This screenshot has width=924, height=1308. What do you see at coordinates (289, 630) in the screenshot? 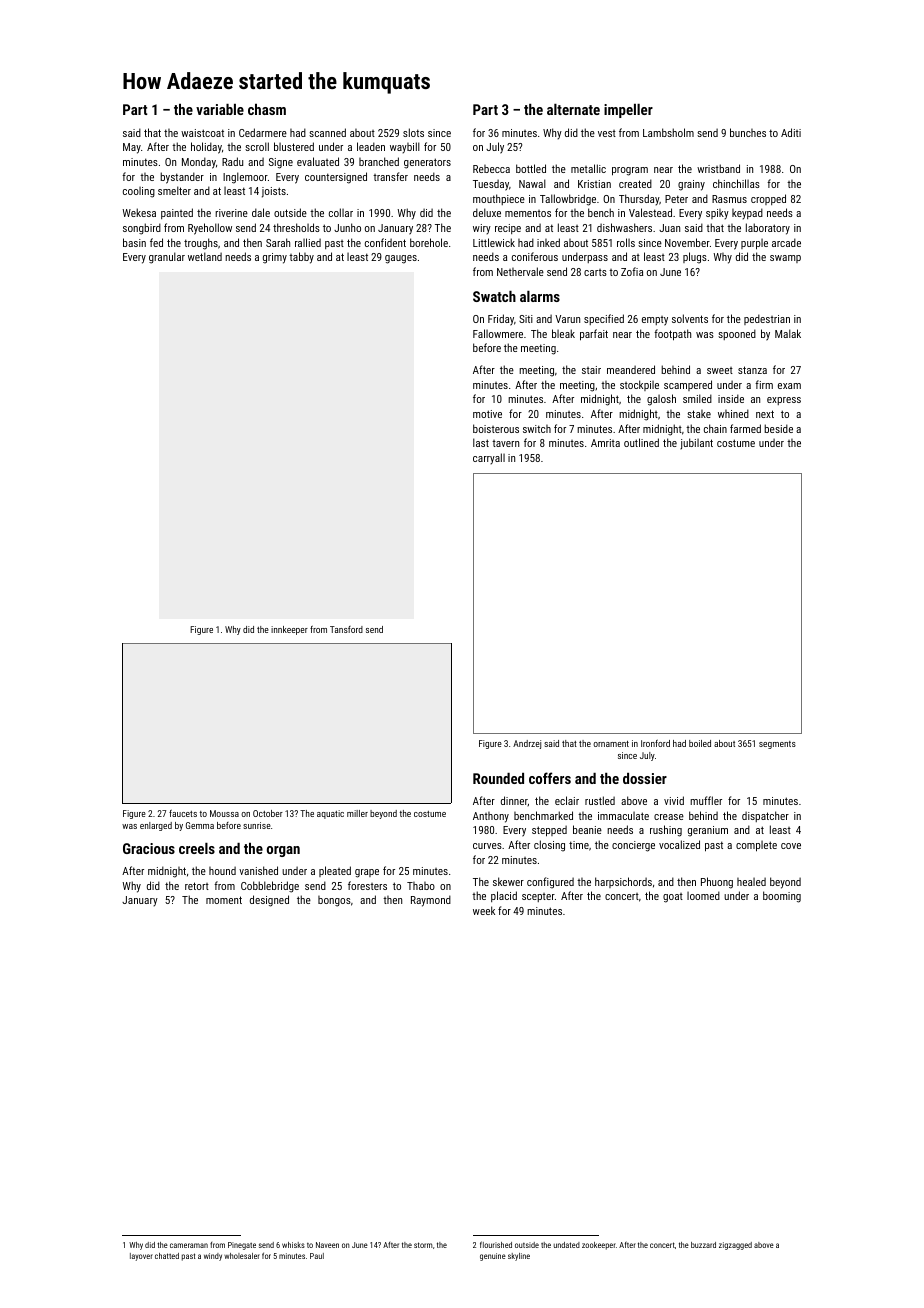
I see `innkeeper` at bounding box center [289, 630].
